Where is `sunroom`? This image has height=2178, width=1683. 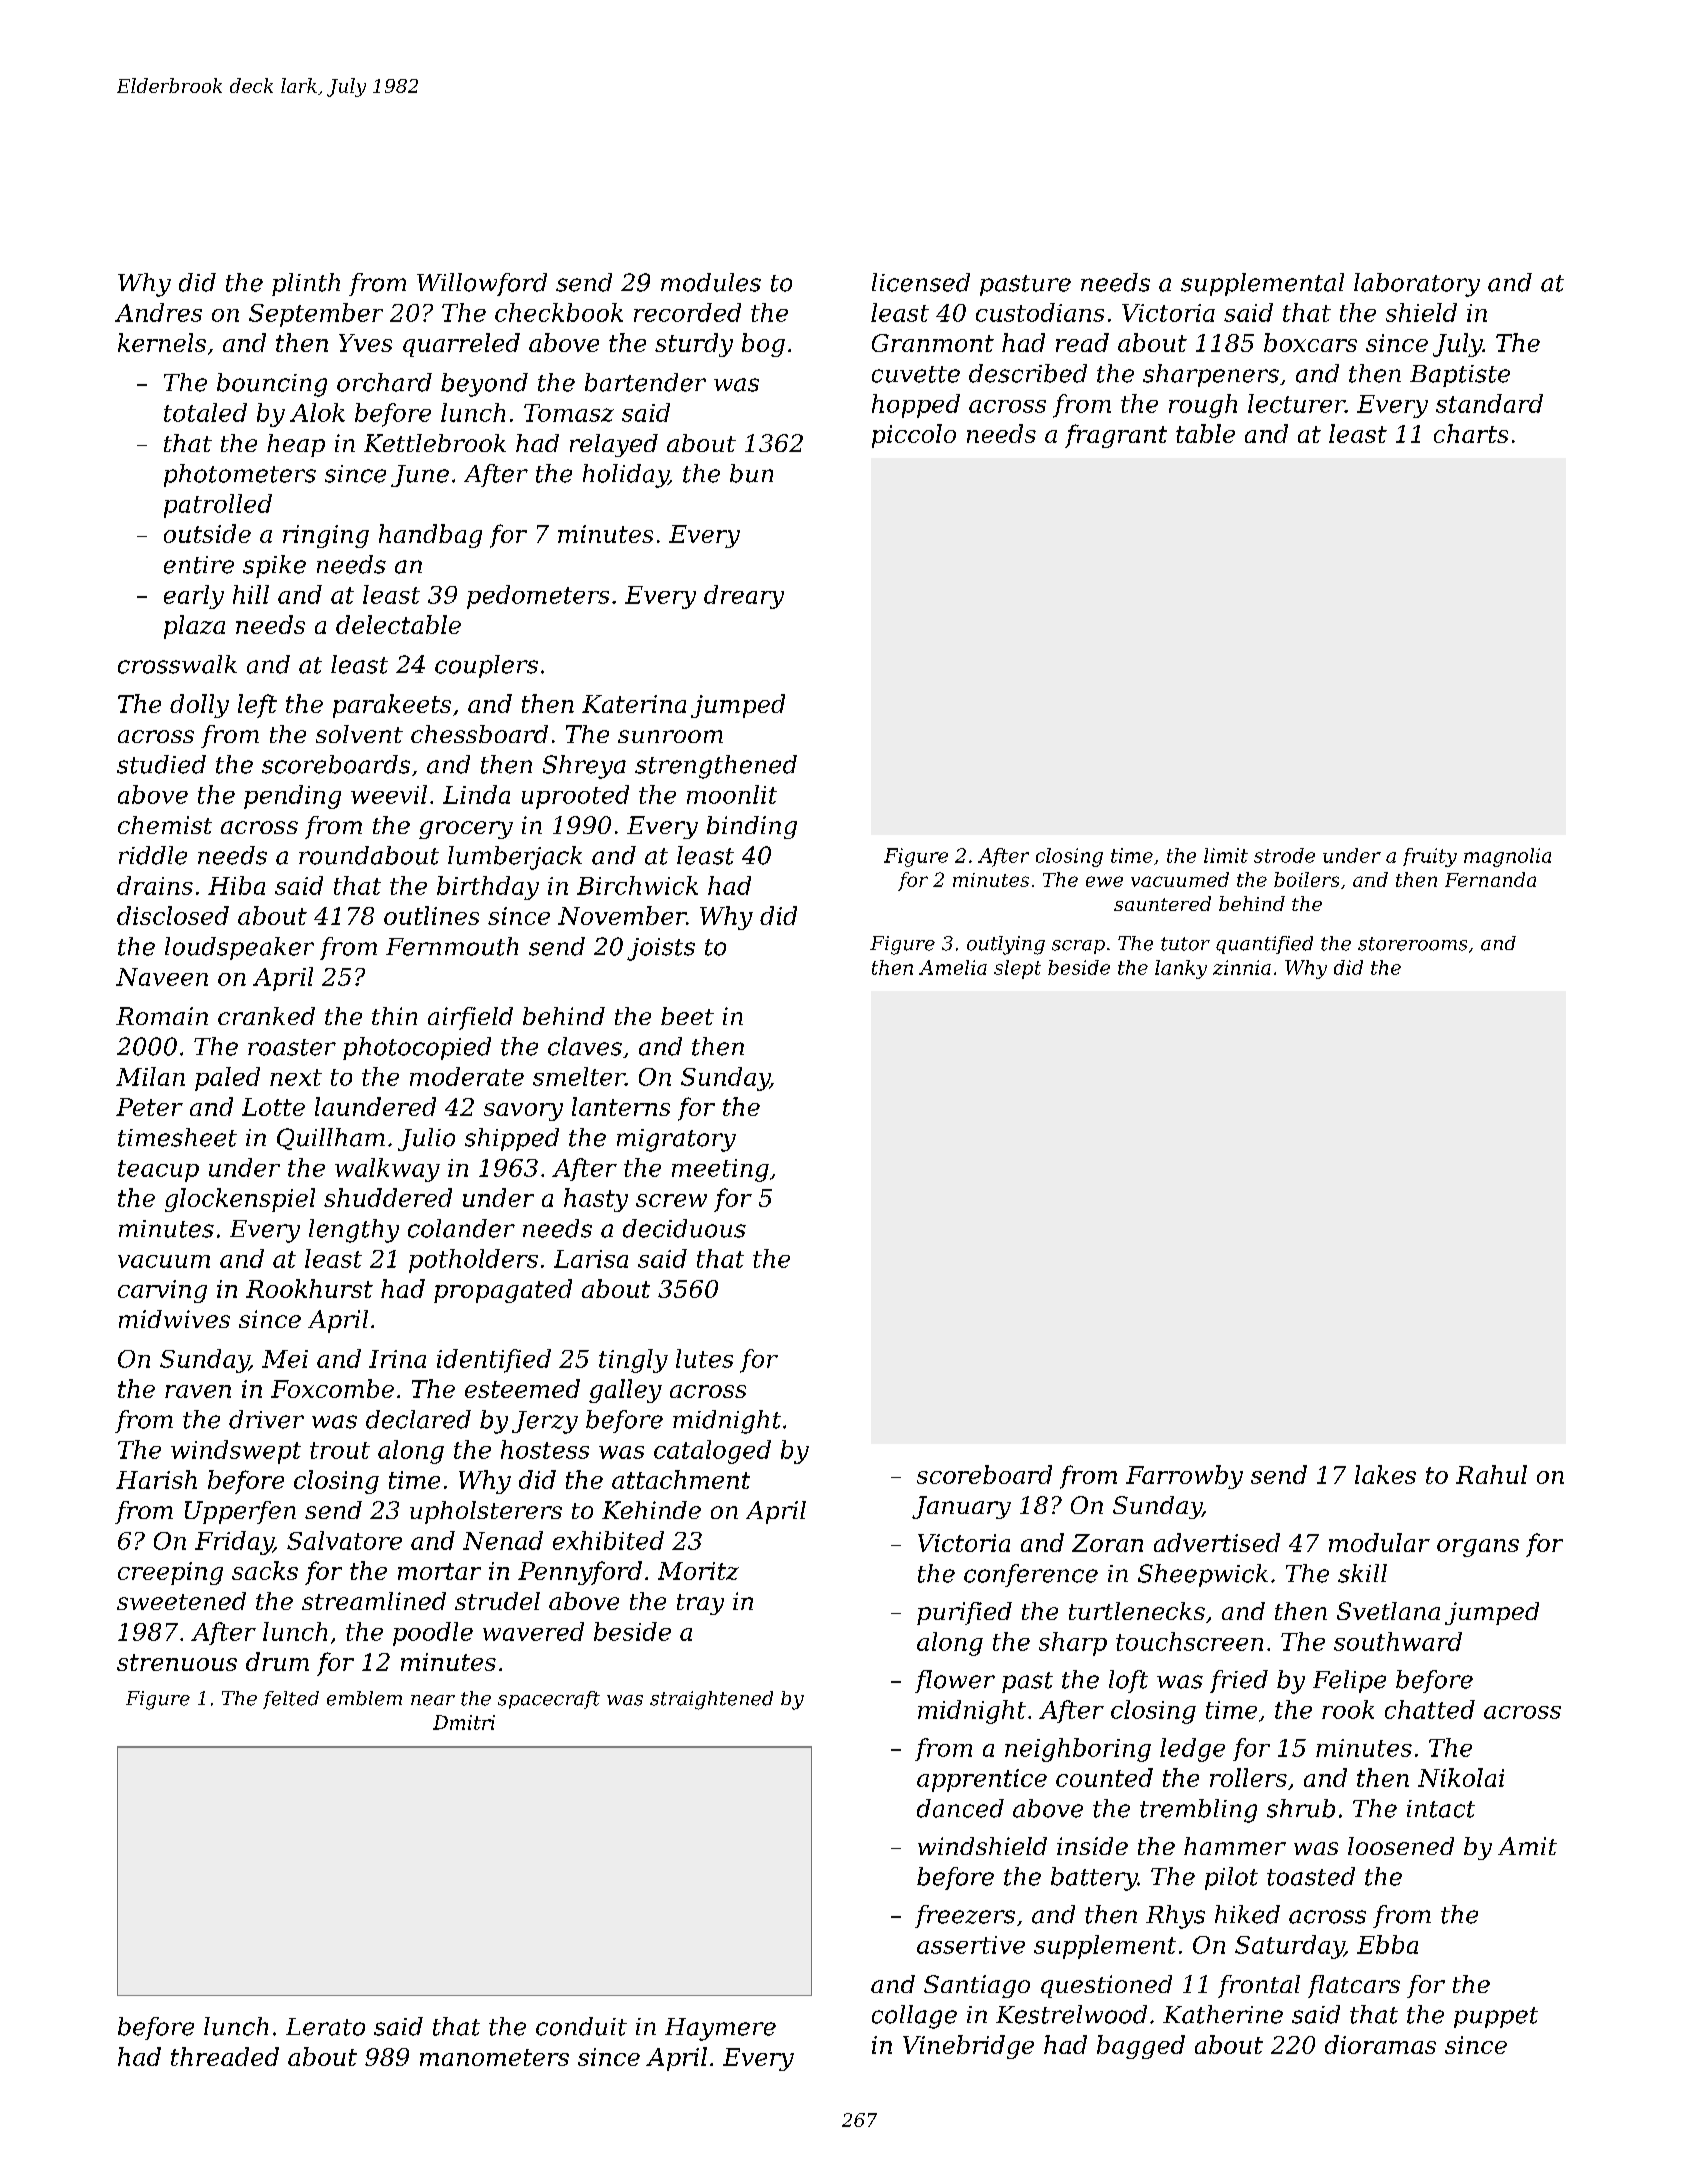 sunroom is located at coordinates (670, 736).
